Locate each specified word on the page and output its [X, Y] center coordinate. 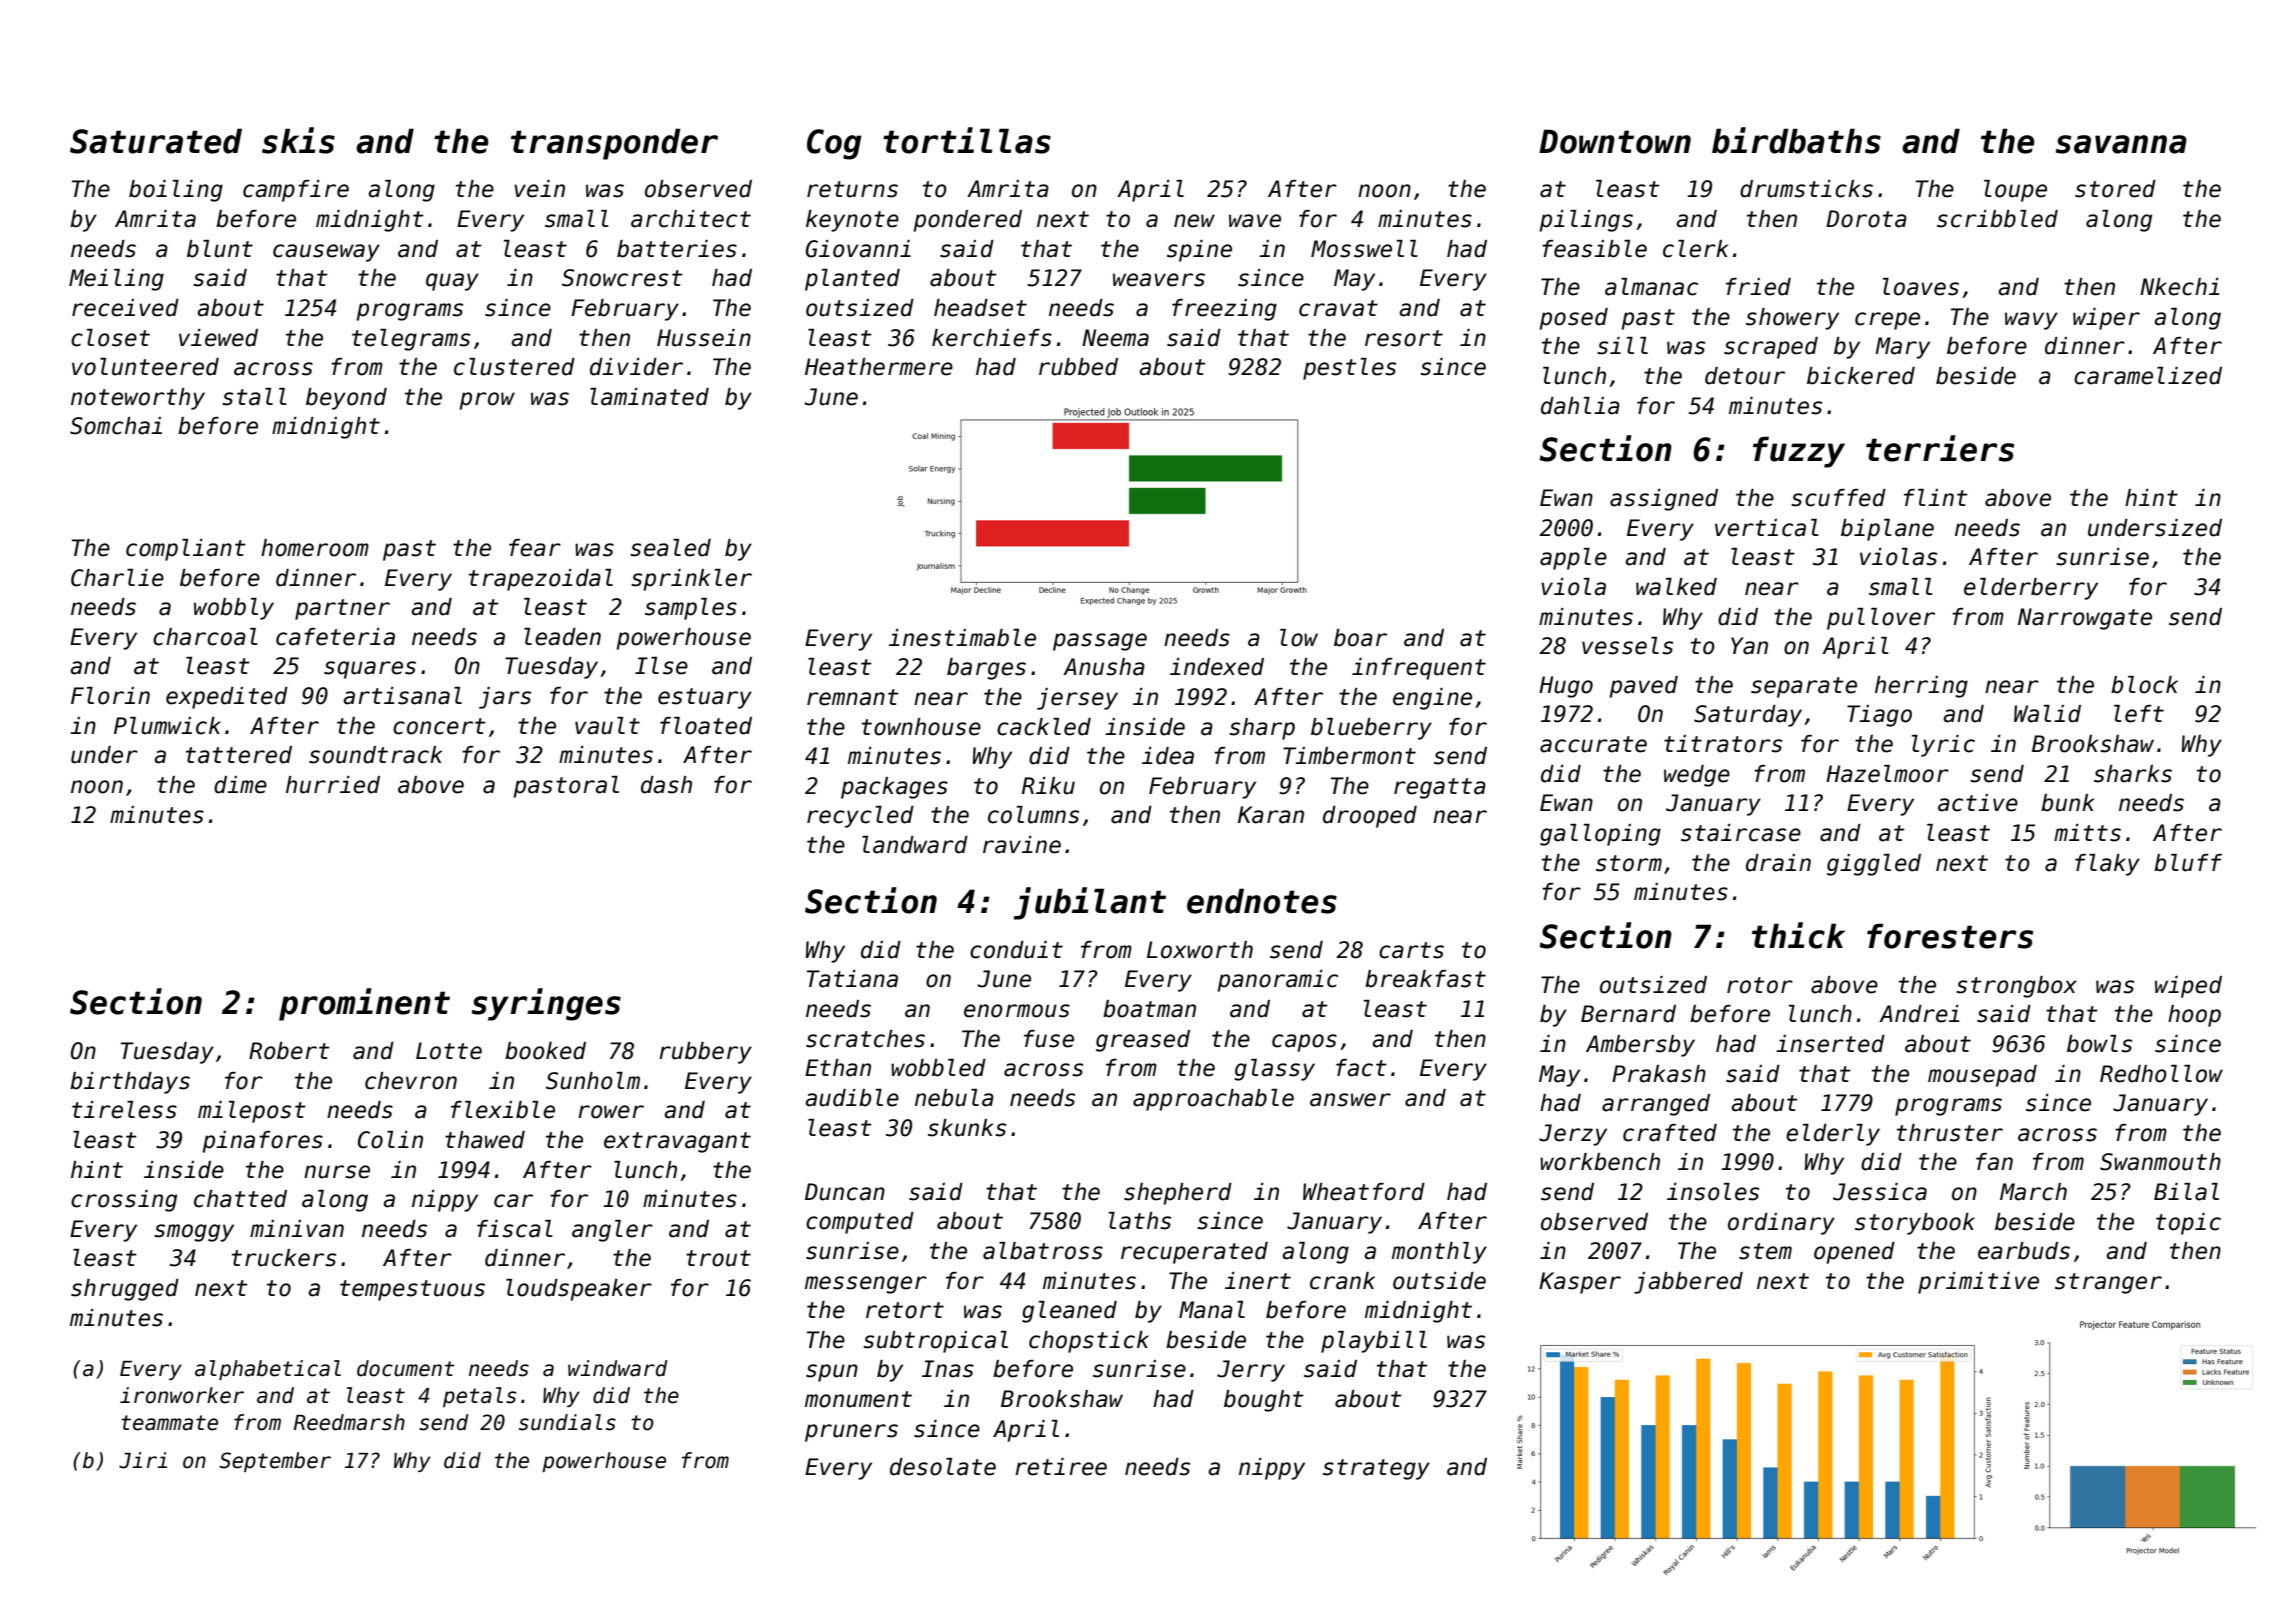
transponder [614, 144]
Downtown [1615, 141]
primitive [1978, 1283]
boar [1360, 638]
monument [858, 1399]
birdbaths [1796, 140]
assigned [1664, 500]
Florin [110, 696]
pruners [851, 1433]
